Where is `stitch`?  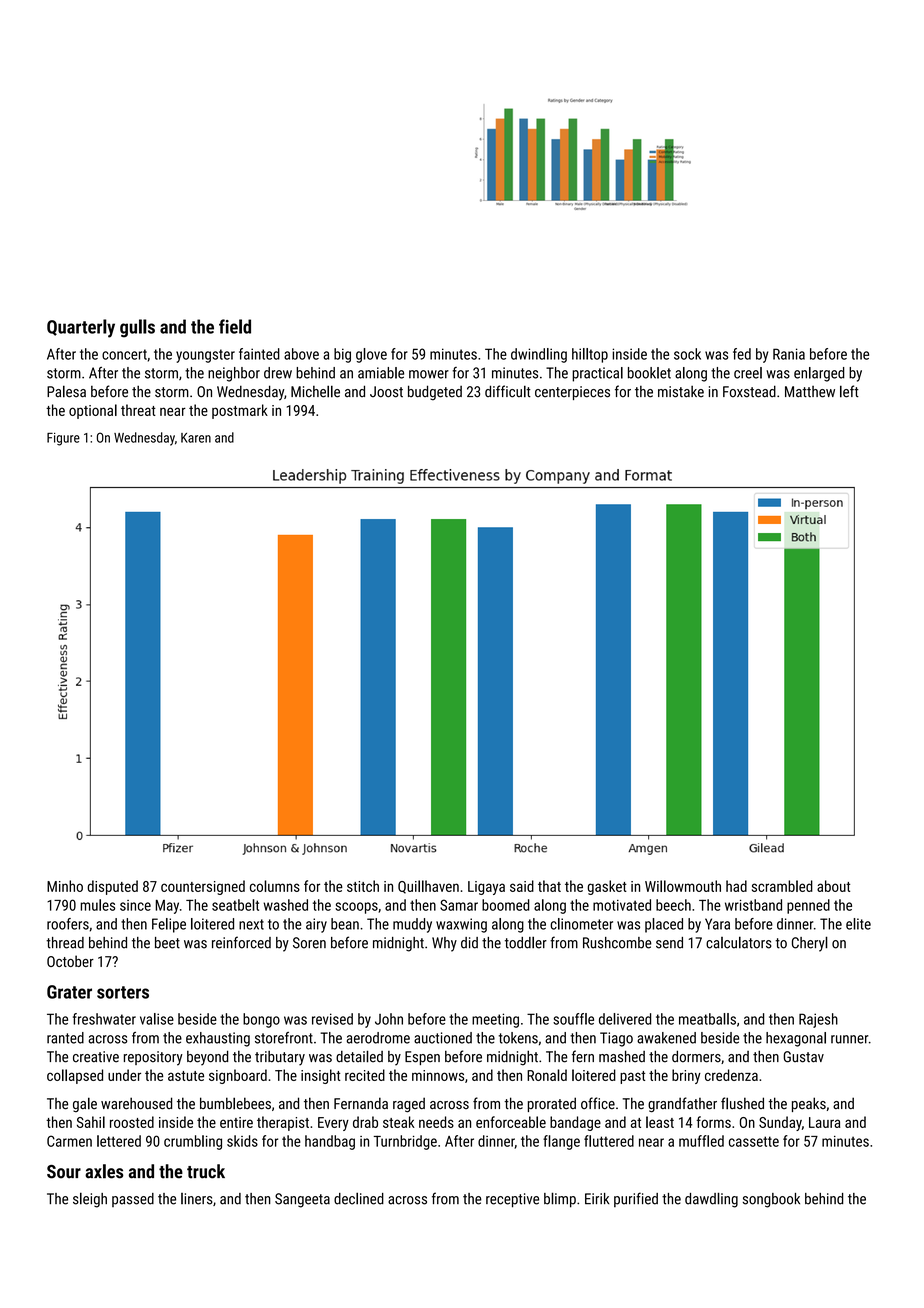 stitch is located at coordinates (363, 886).
